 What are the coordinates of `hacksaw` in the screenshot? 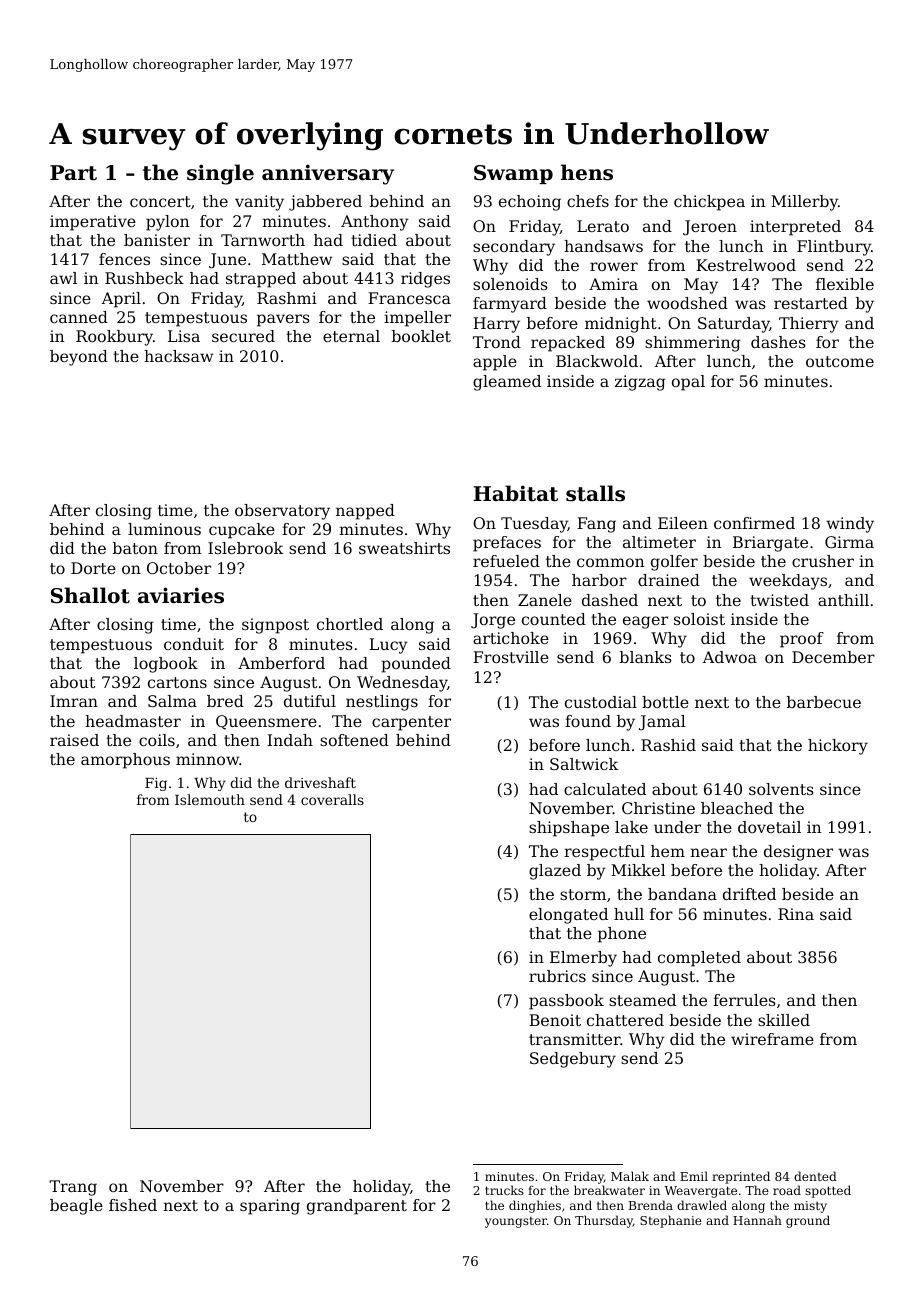 It's located at (178, 356).
